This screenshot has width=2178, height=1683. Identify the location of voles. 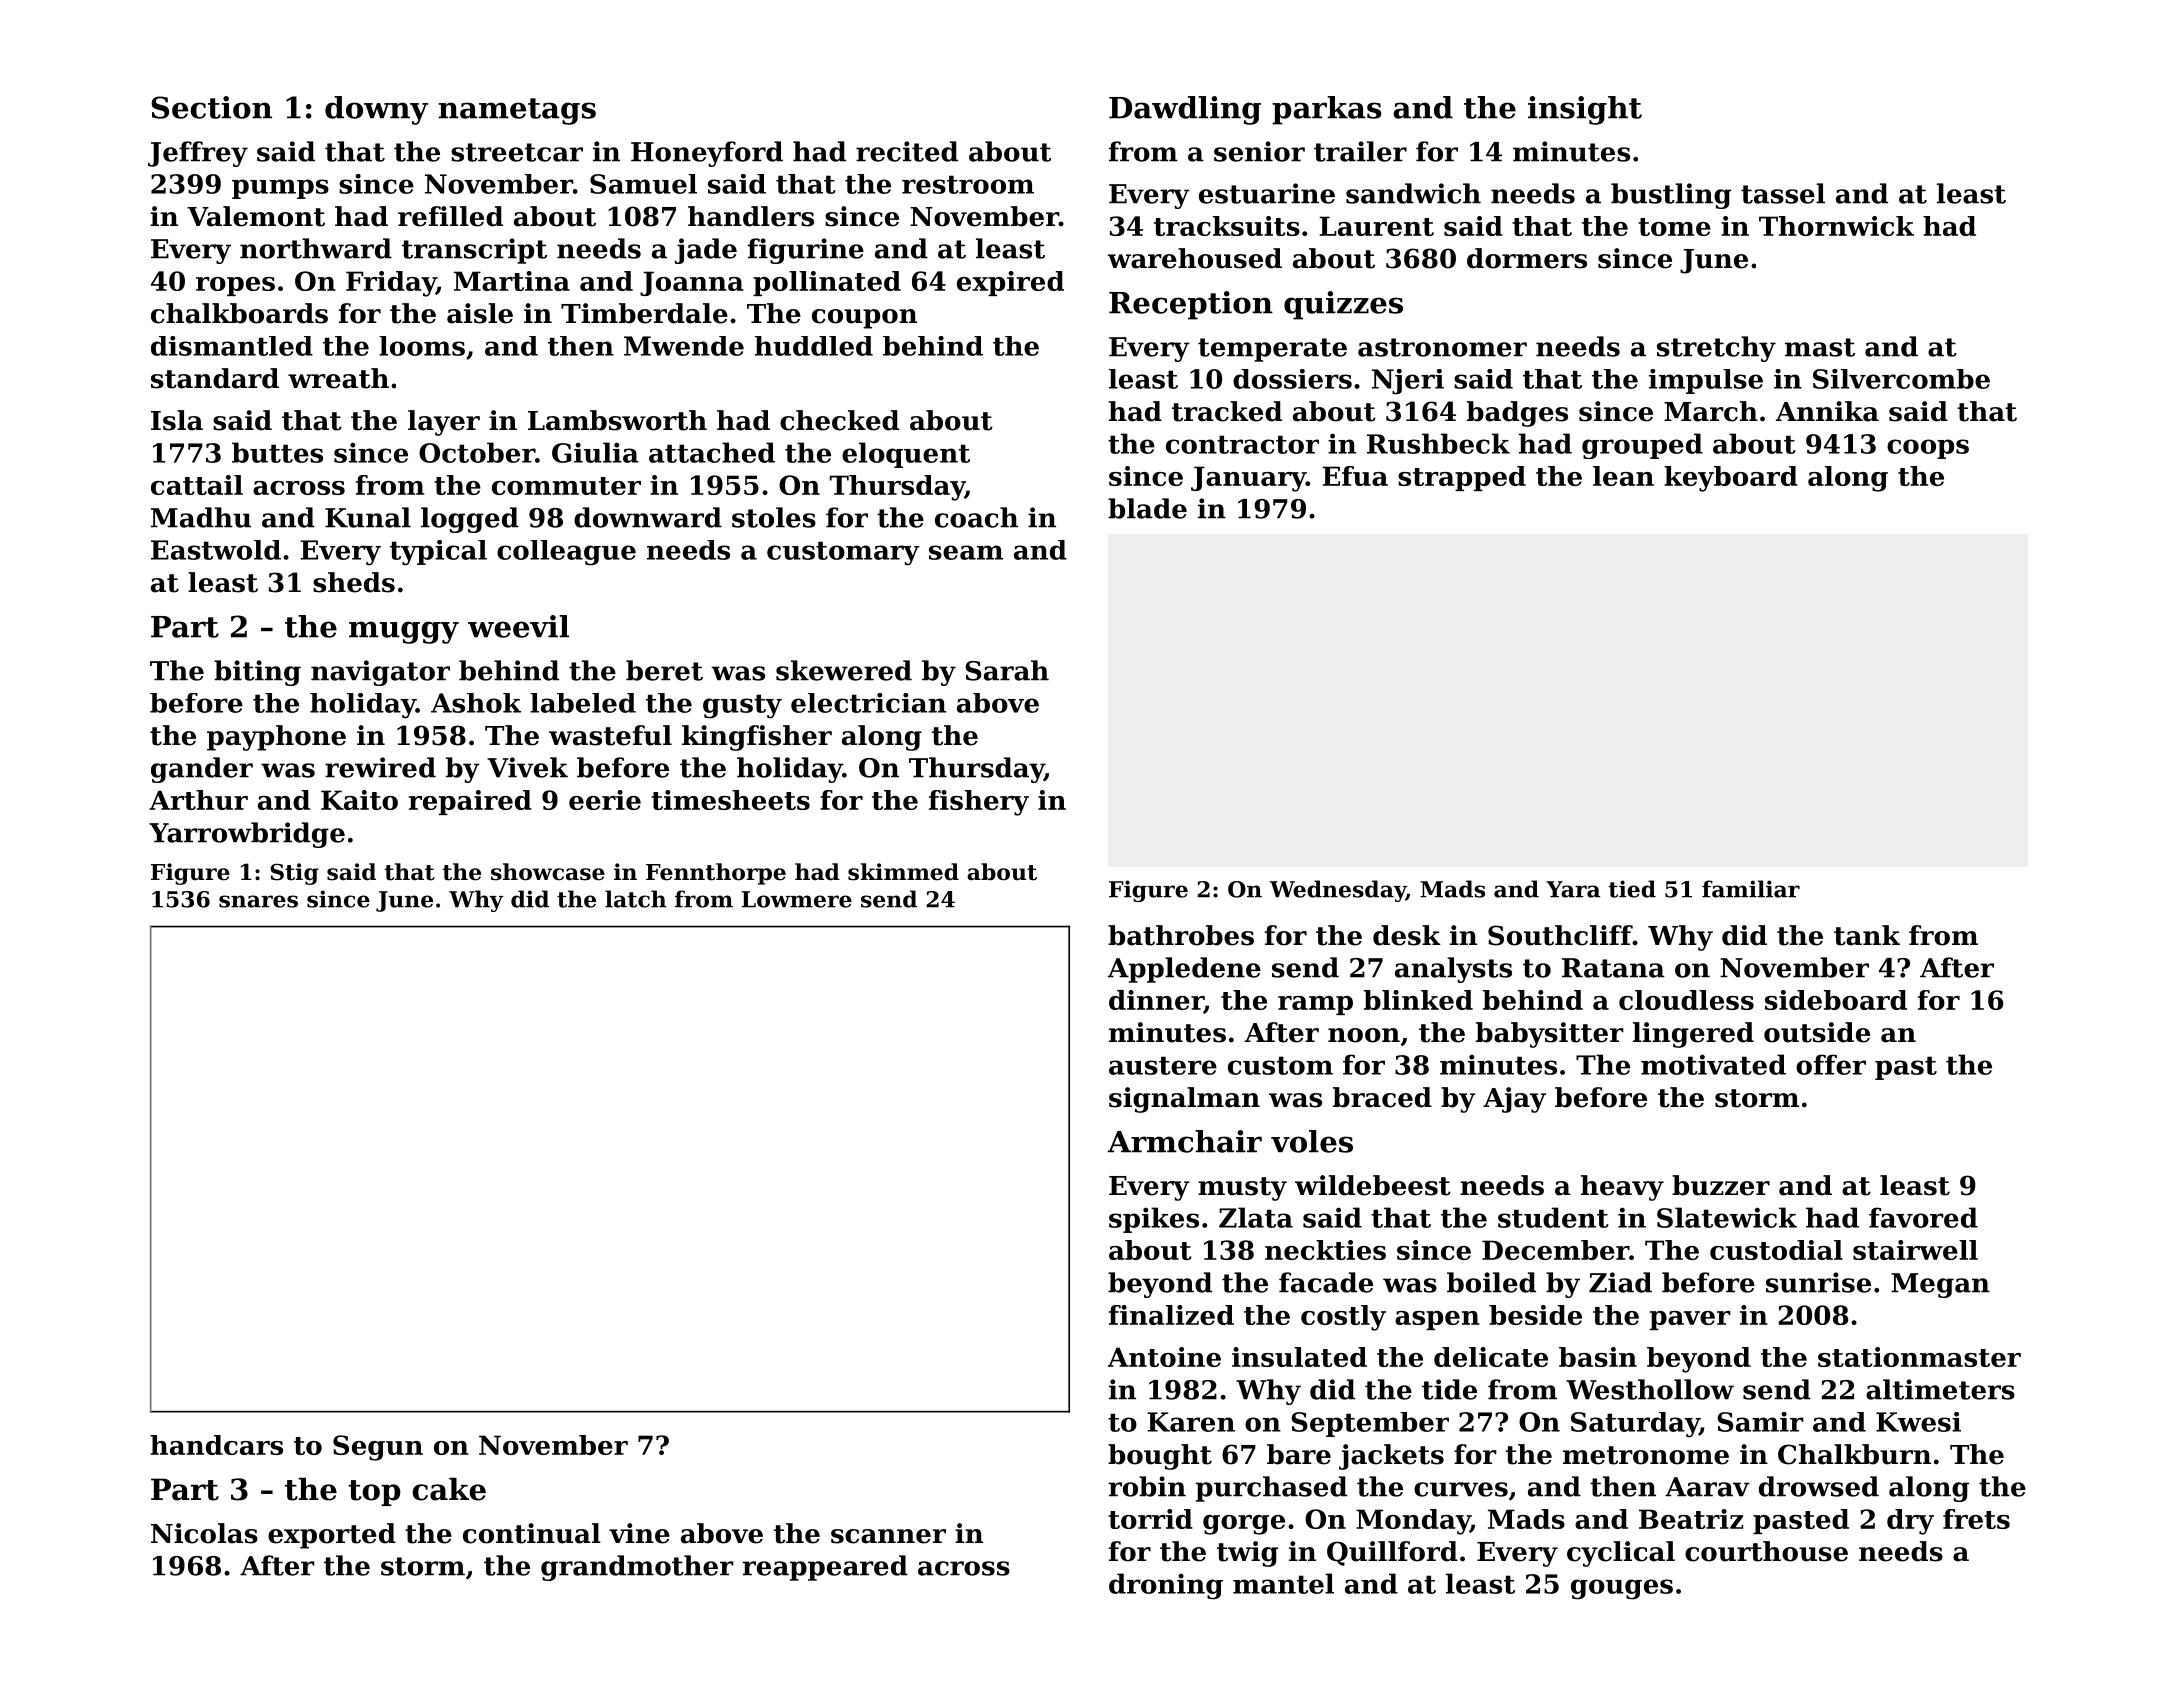
(1312, 1141).
